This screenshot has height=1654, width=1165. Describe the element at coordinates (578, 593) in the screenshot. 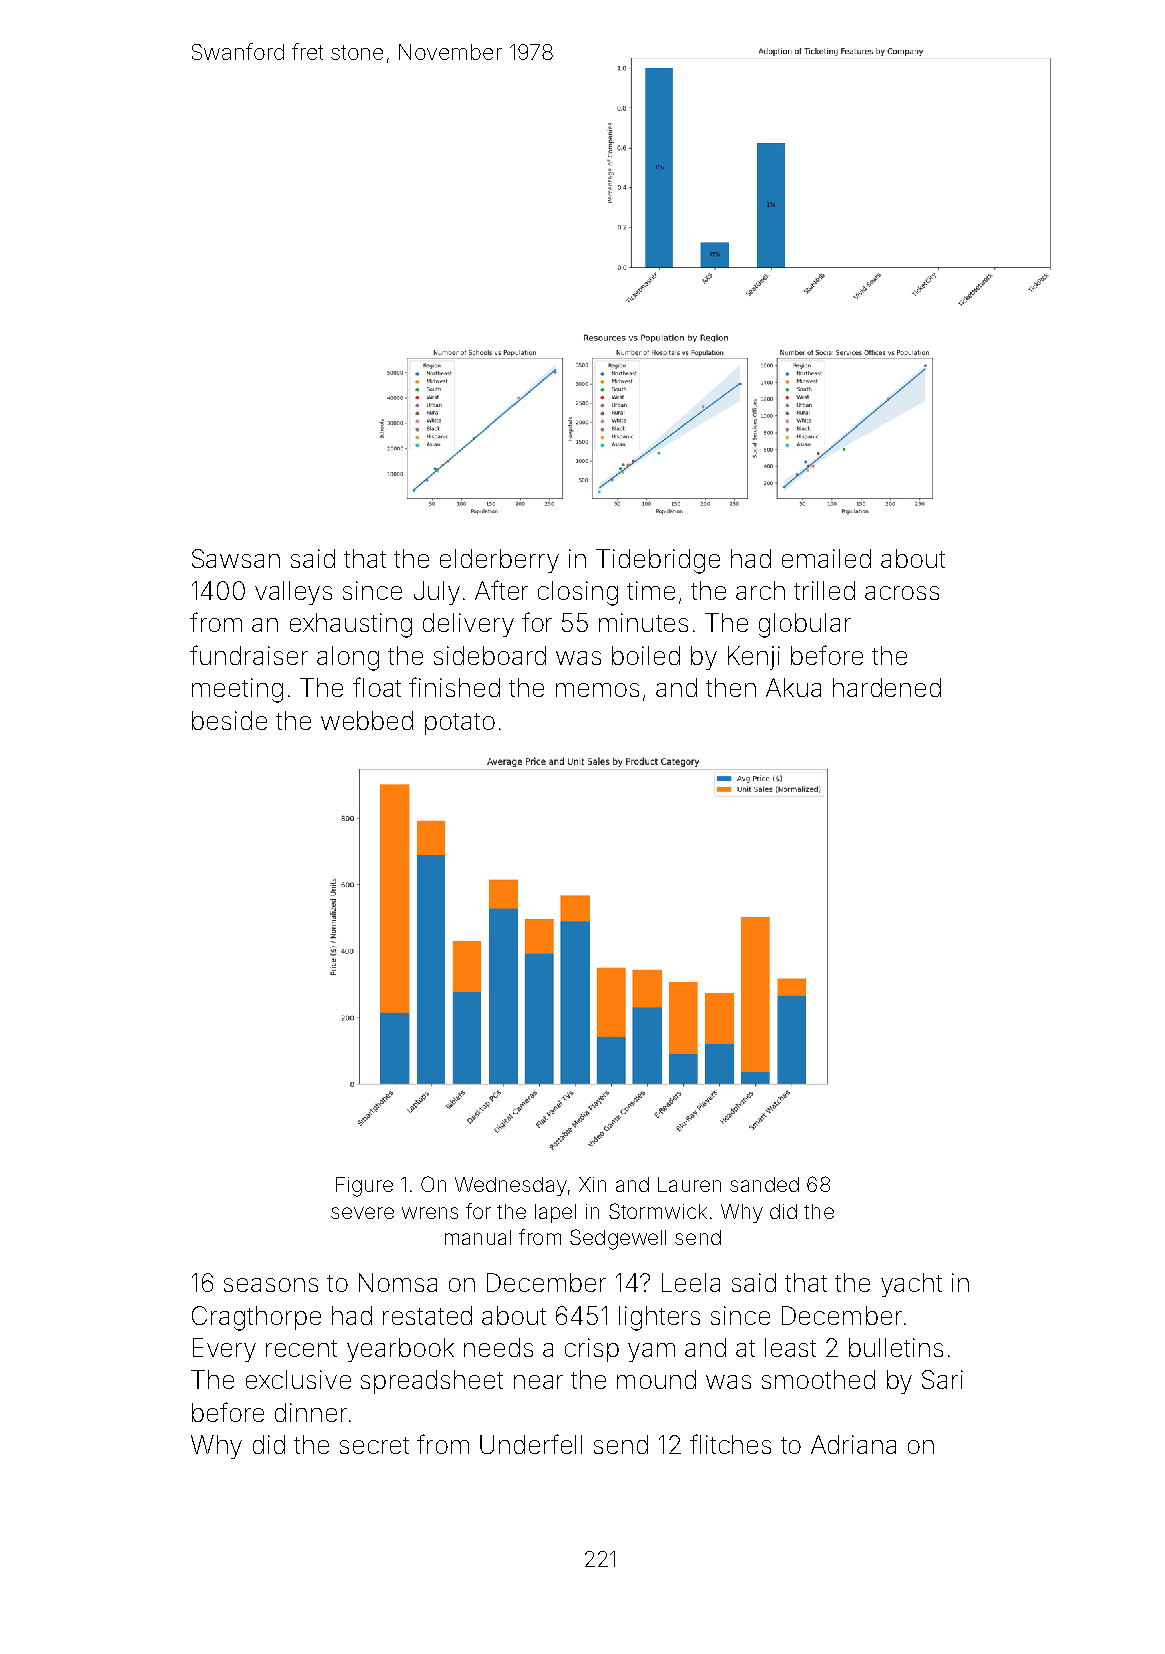

I see `closing` at that location.
